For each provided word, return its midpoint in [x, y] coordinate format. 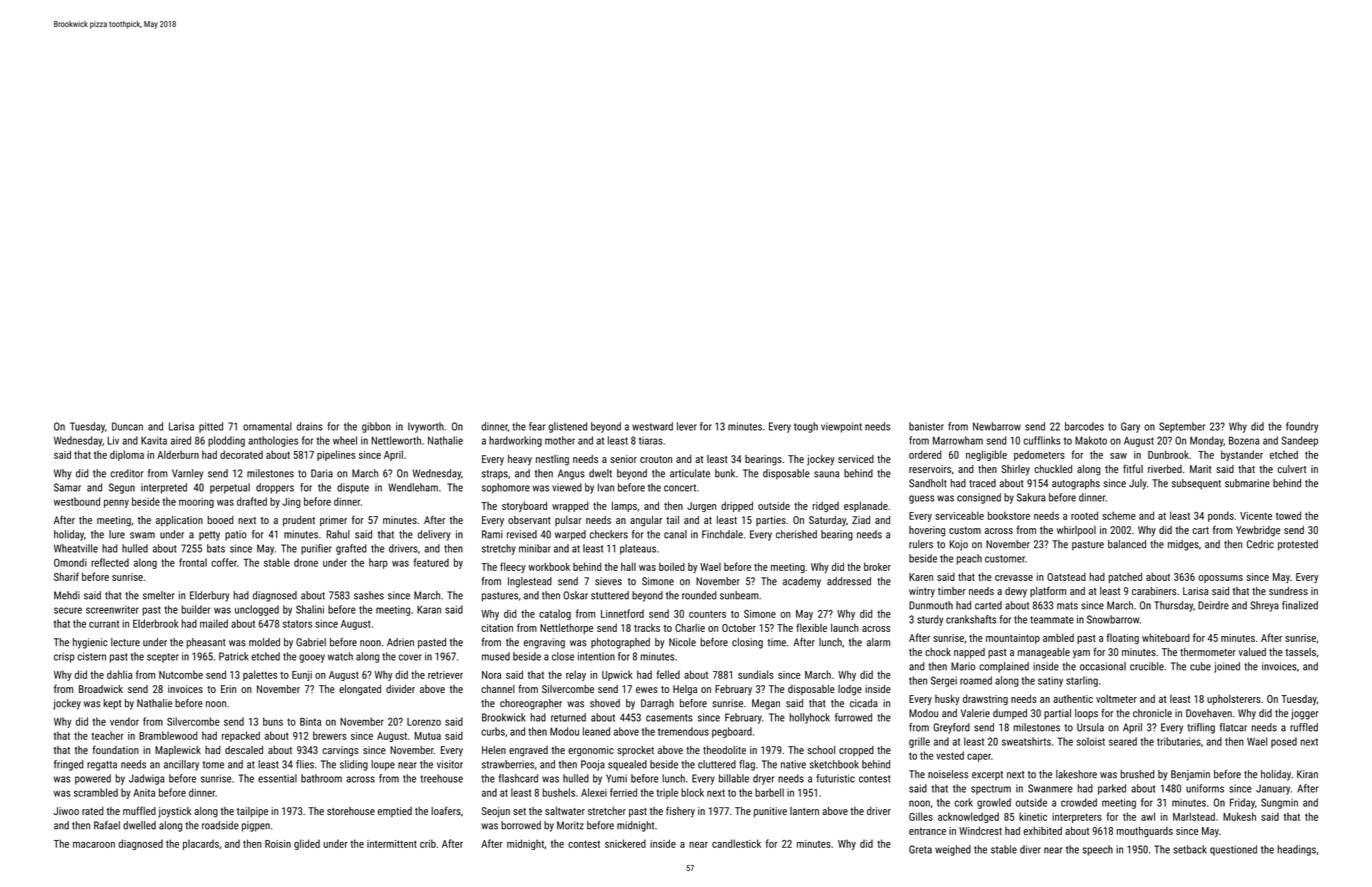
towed [1288, 515]
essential [277, 778]
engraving [544, 643]
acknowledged [968, 817]
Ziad [861, 520]
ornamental [267, 426]
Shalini [310, 609]
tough [806, 427]
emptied [395, 812]
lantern [804, 811]
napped [969, 653]
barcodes [1084, 426]
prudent [299, 521]
